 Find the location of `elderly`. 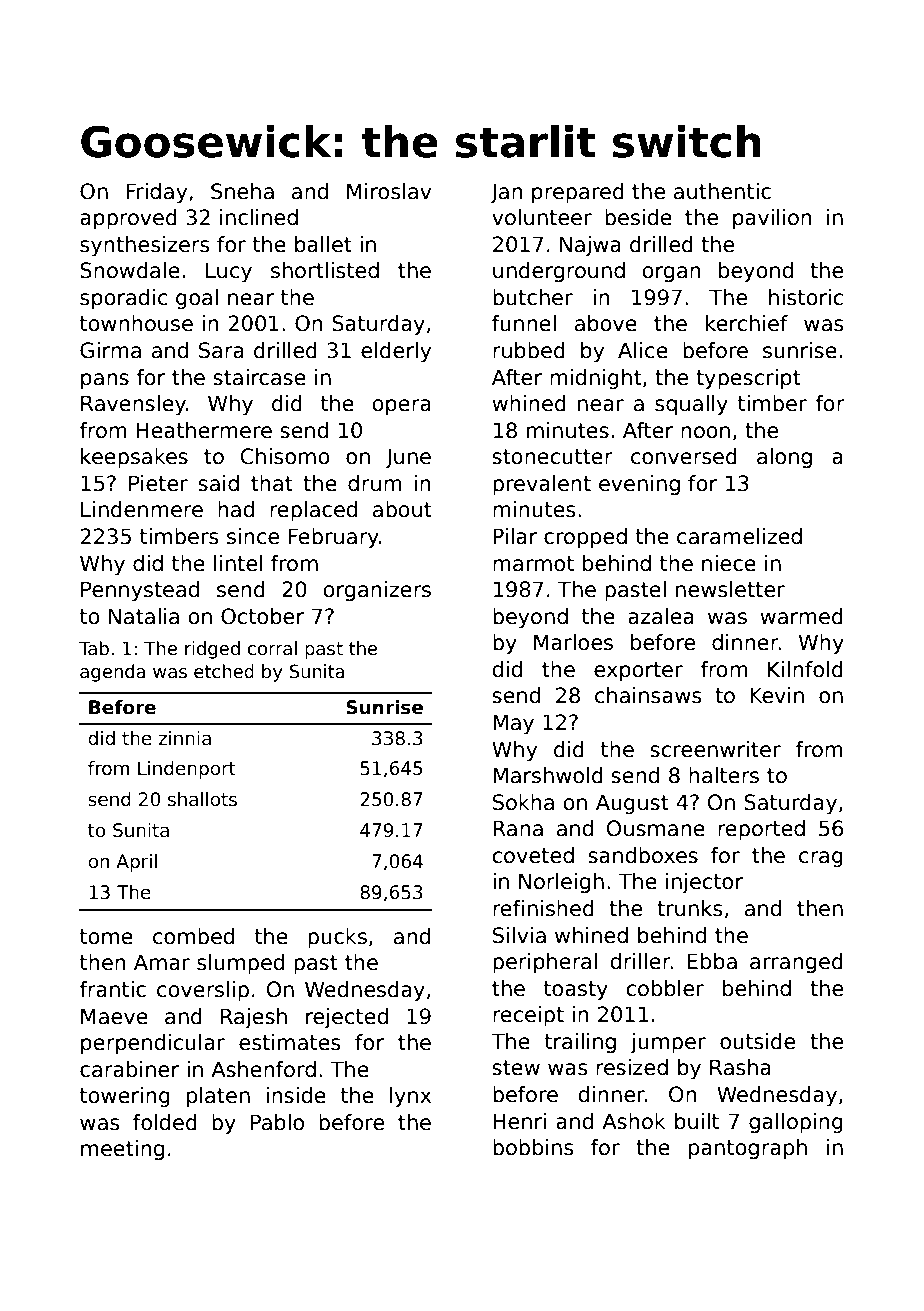

elderly is located at coordinates (396, 352).
